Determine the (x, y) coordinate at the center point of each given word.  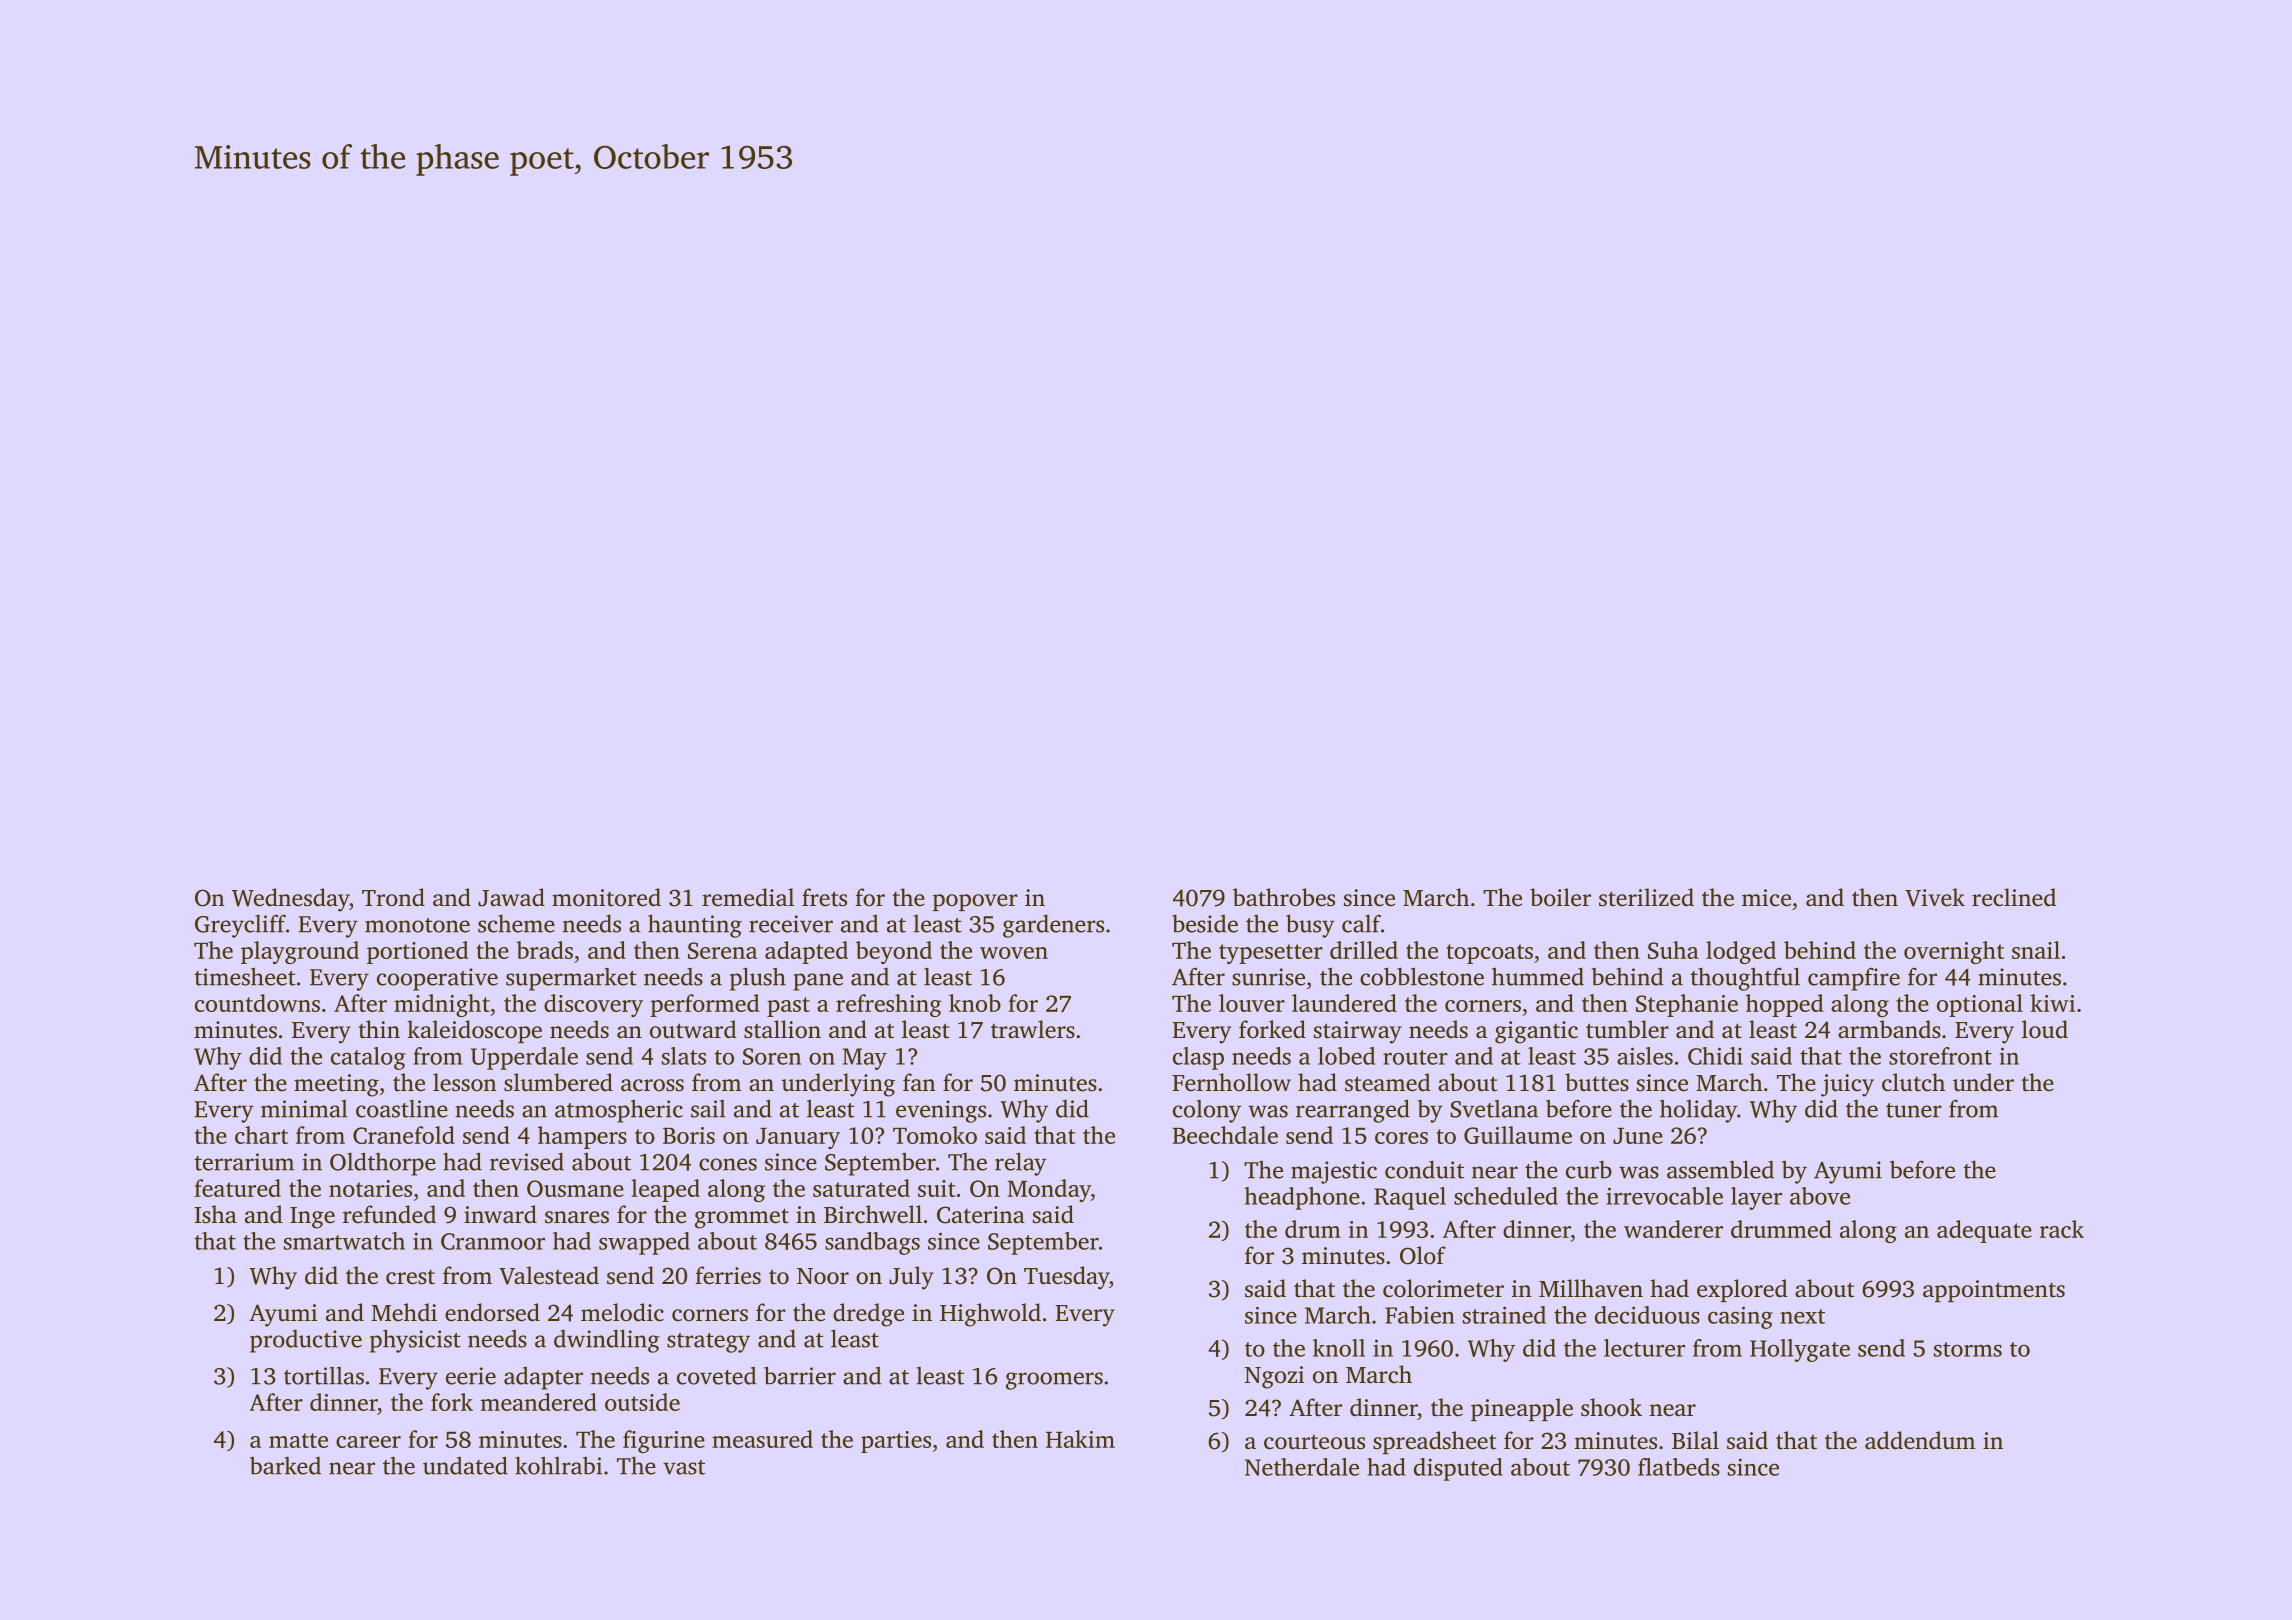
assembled (1720, 1169)
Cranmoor (493, 1241)
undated (465, 1465)
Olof (1423, 1255)
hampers (582, 1137)
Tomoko (935, 1135)
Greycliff (240, 926)
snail (2036, 950)
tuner (1914, 1110)
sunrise (1268, 977)
